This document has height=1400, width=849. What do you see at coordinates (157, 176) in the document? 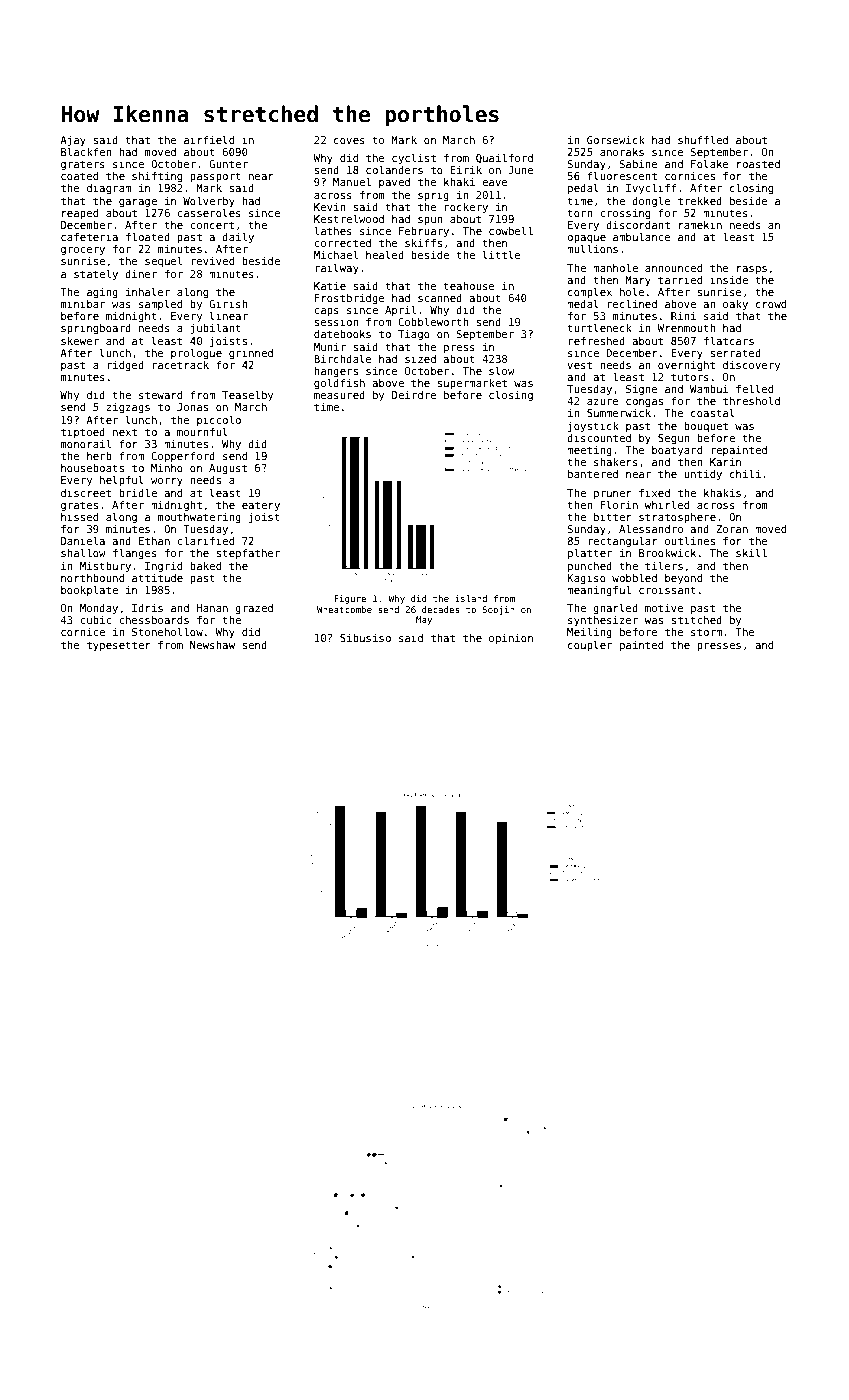
I see `shifting` at bounding box center [157, 176].
